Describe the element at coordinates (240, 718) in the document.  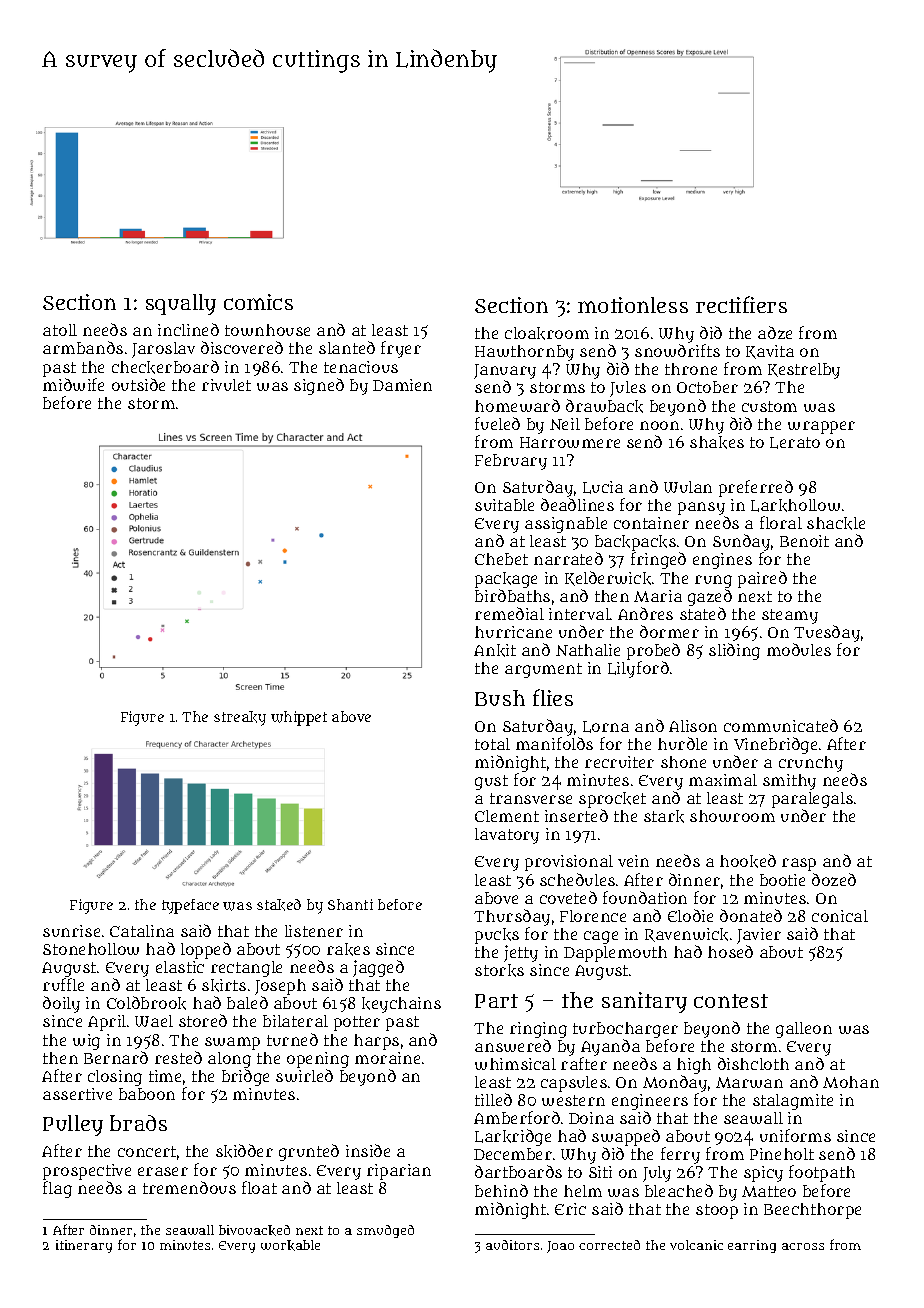
I see `streaky` at that location.
